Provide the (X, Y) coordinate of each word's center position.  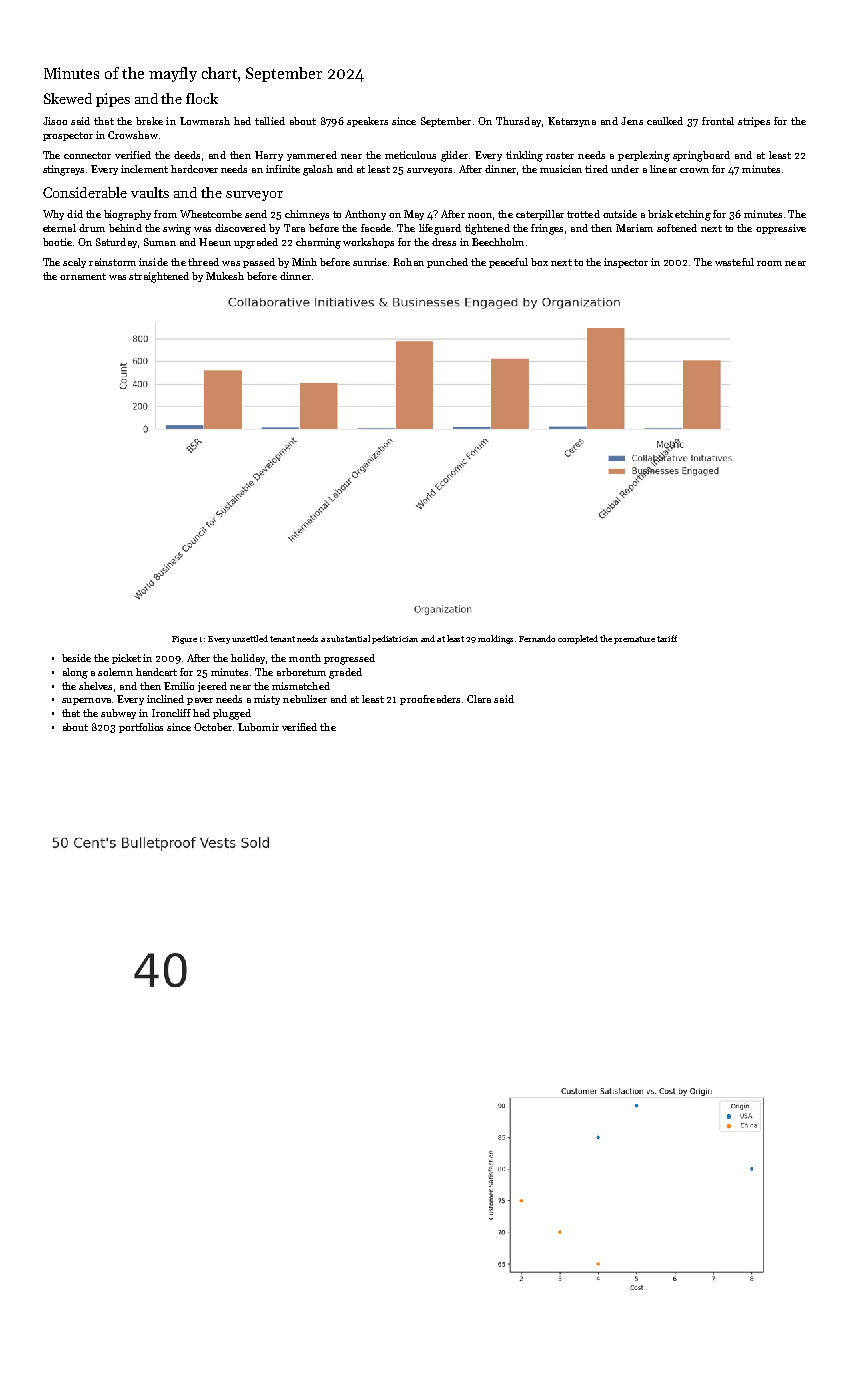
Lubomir (258, 727)
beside (76, 658)
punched (447, 263)
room (769, 263)
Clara (479, 699)
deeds (187, 155)
